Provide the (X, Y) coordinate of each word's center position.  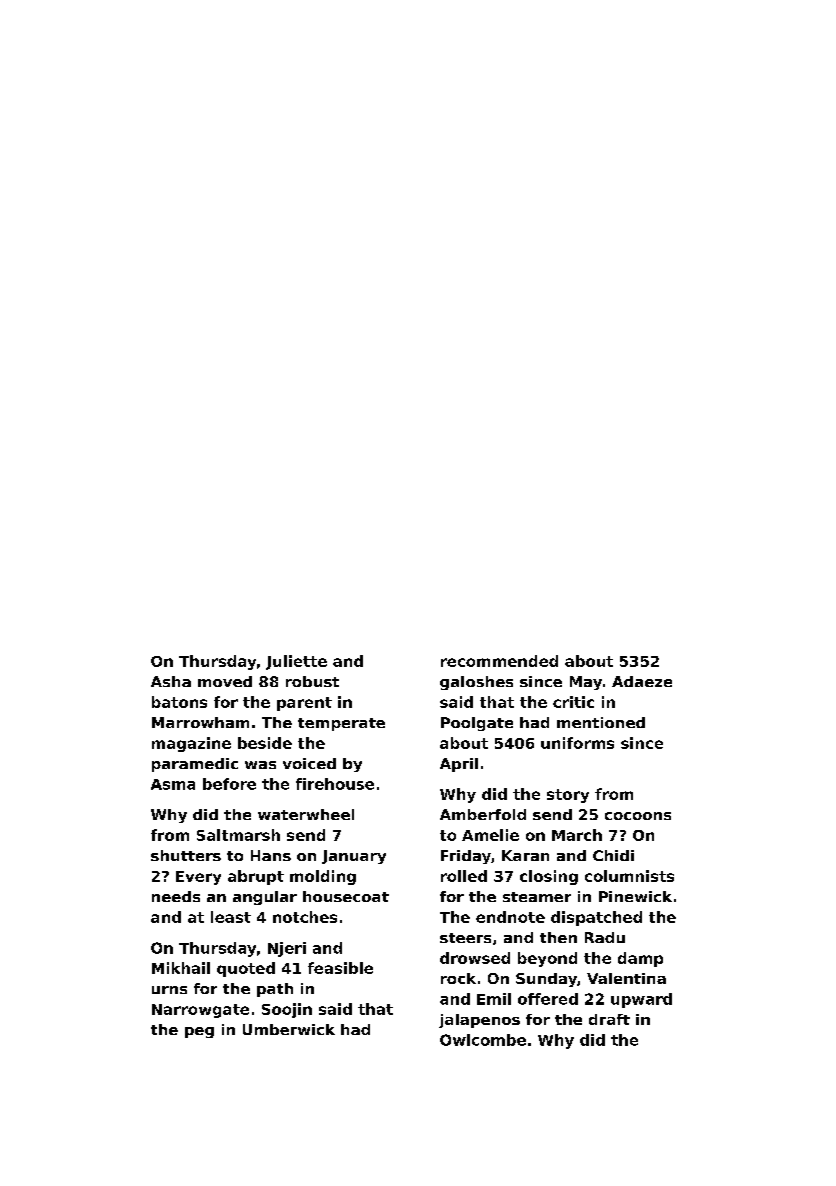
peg (199, 1032)
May (586, 683)
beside (265, 743)
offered (548, 999)
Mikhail (181, 968)
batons (179, 702)
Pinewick (635, 896)
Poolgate (477, 724)
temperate (341, 724)
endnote (510, 917)
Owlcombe (483, 1040)
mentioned (601, 722)
